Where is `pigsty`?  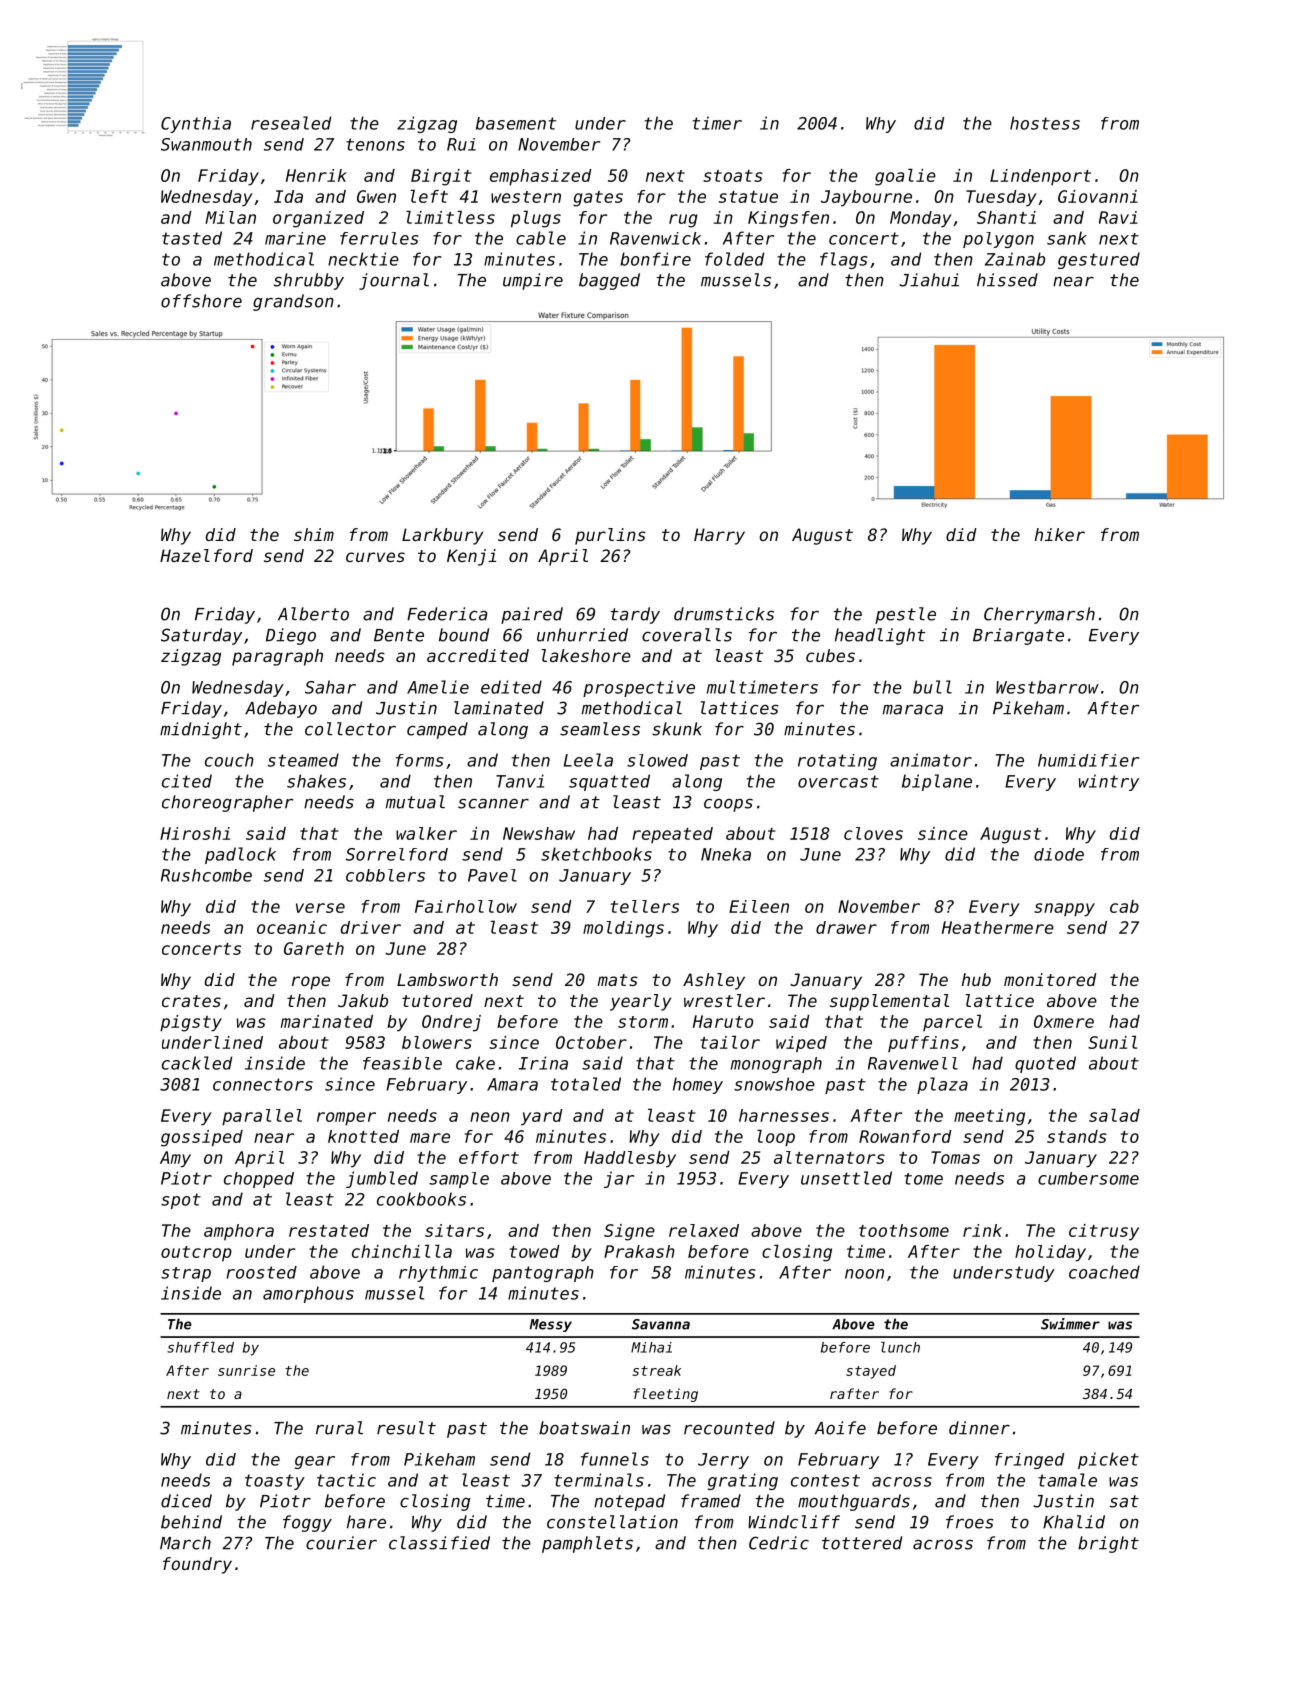
pigsty is located at coordinates (191, 1023).
